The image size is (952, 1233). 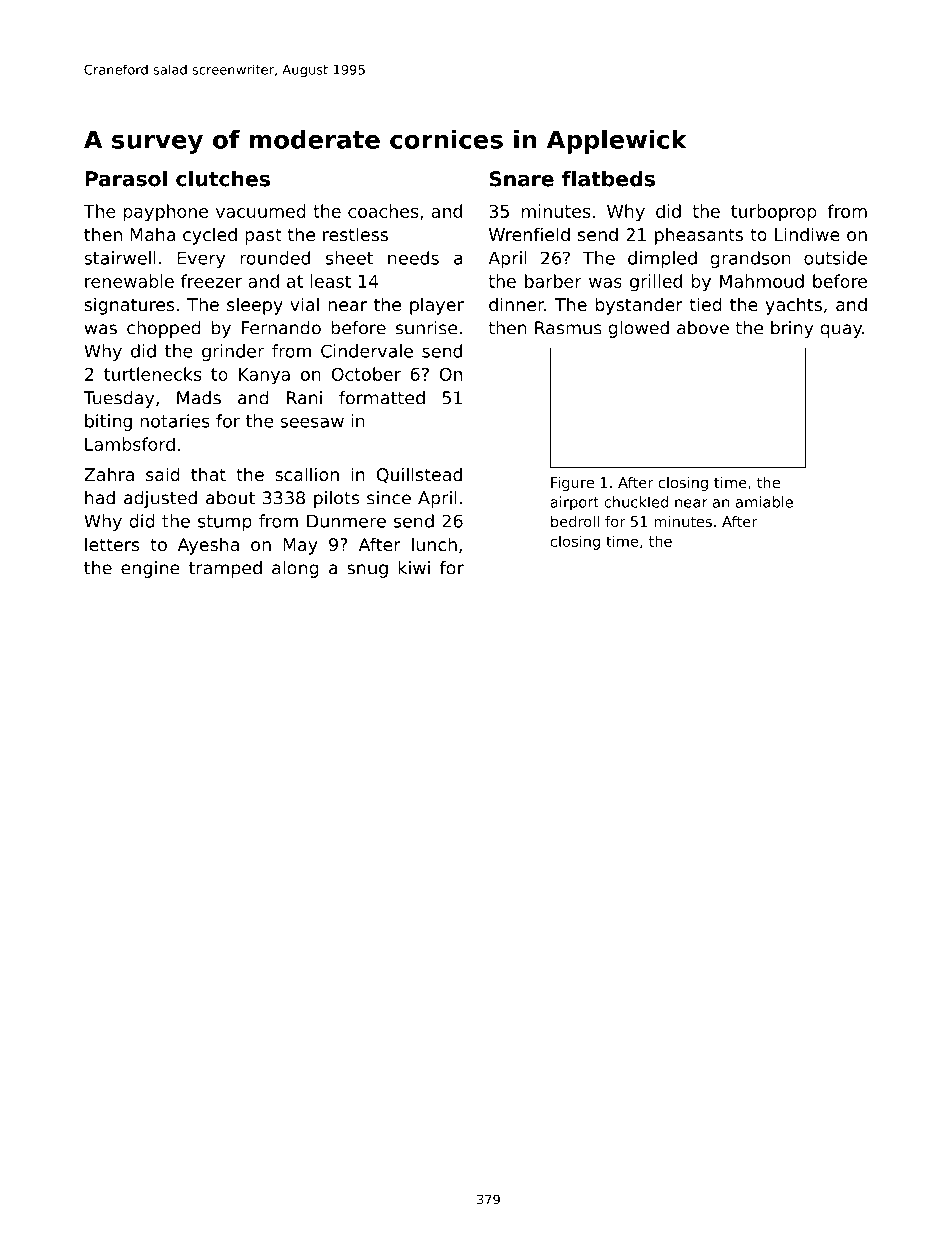 What do you see at coordinates (521, 179) in the page?
I see `Snare` at bounding box center [521, 179].
